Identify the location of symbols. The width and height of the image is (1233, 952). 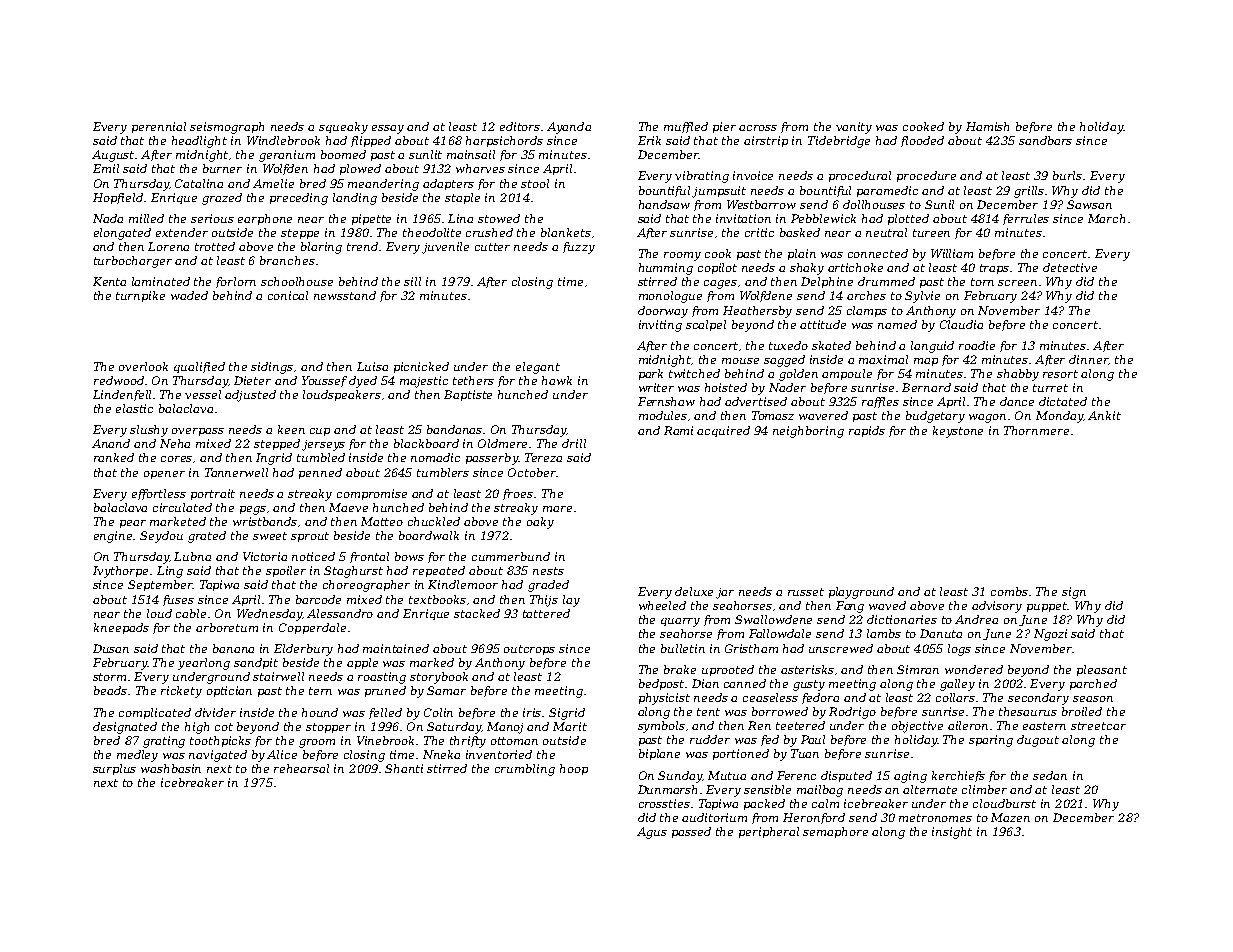
(661, 727).
